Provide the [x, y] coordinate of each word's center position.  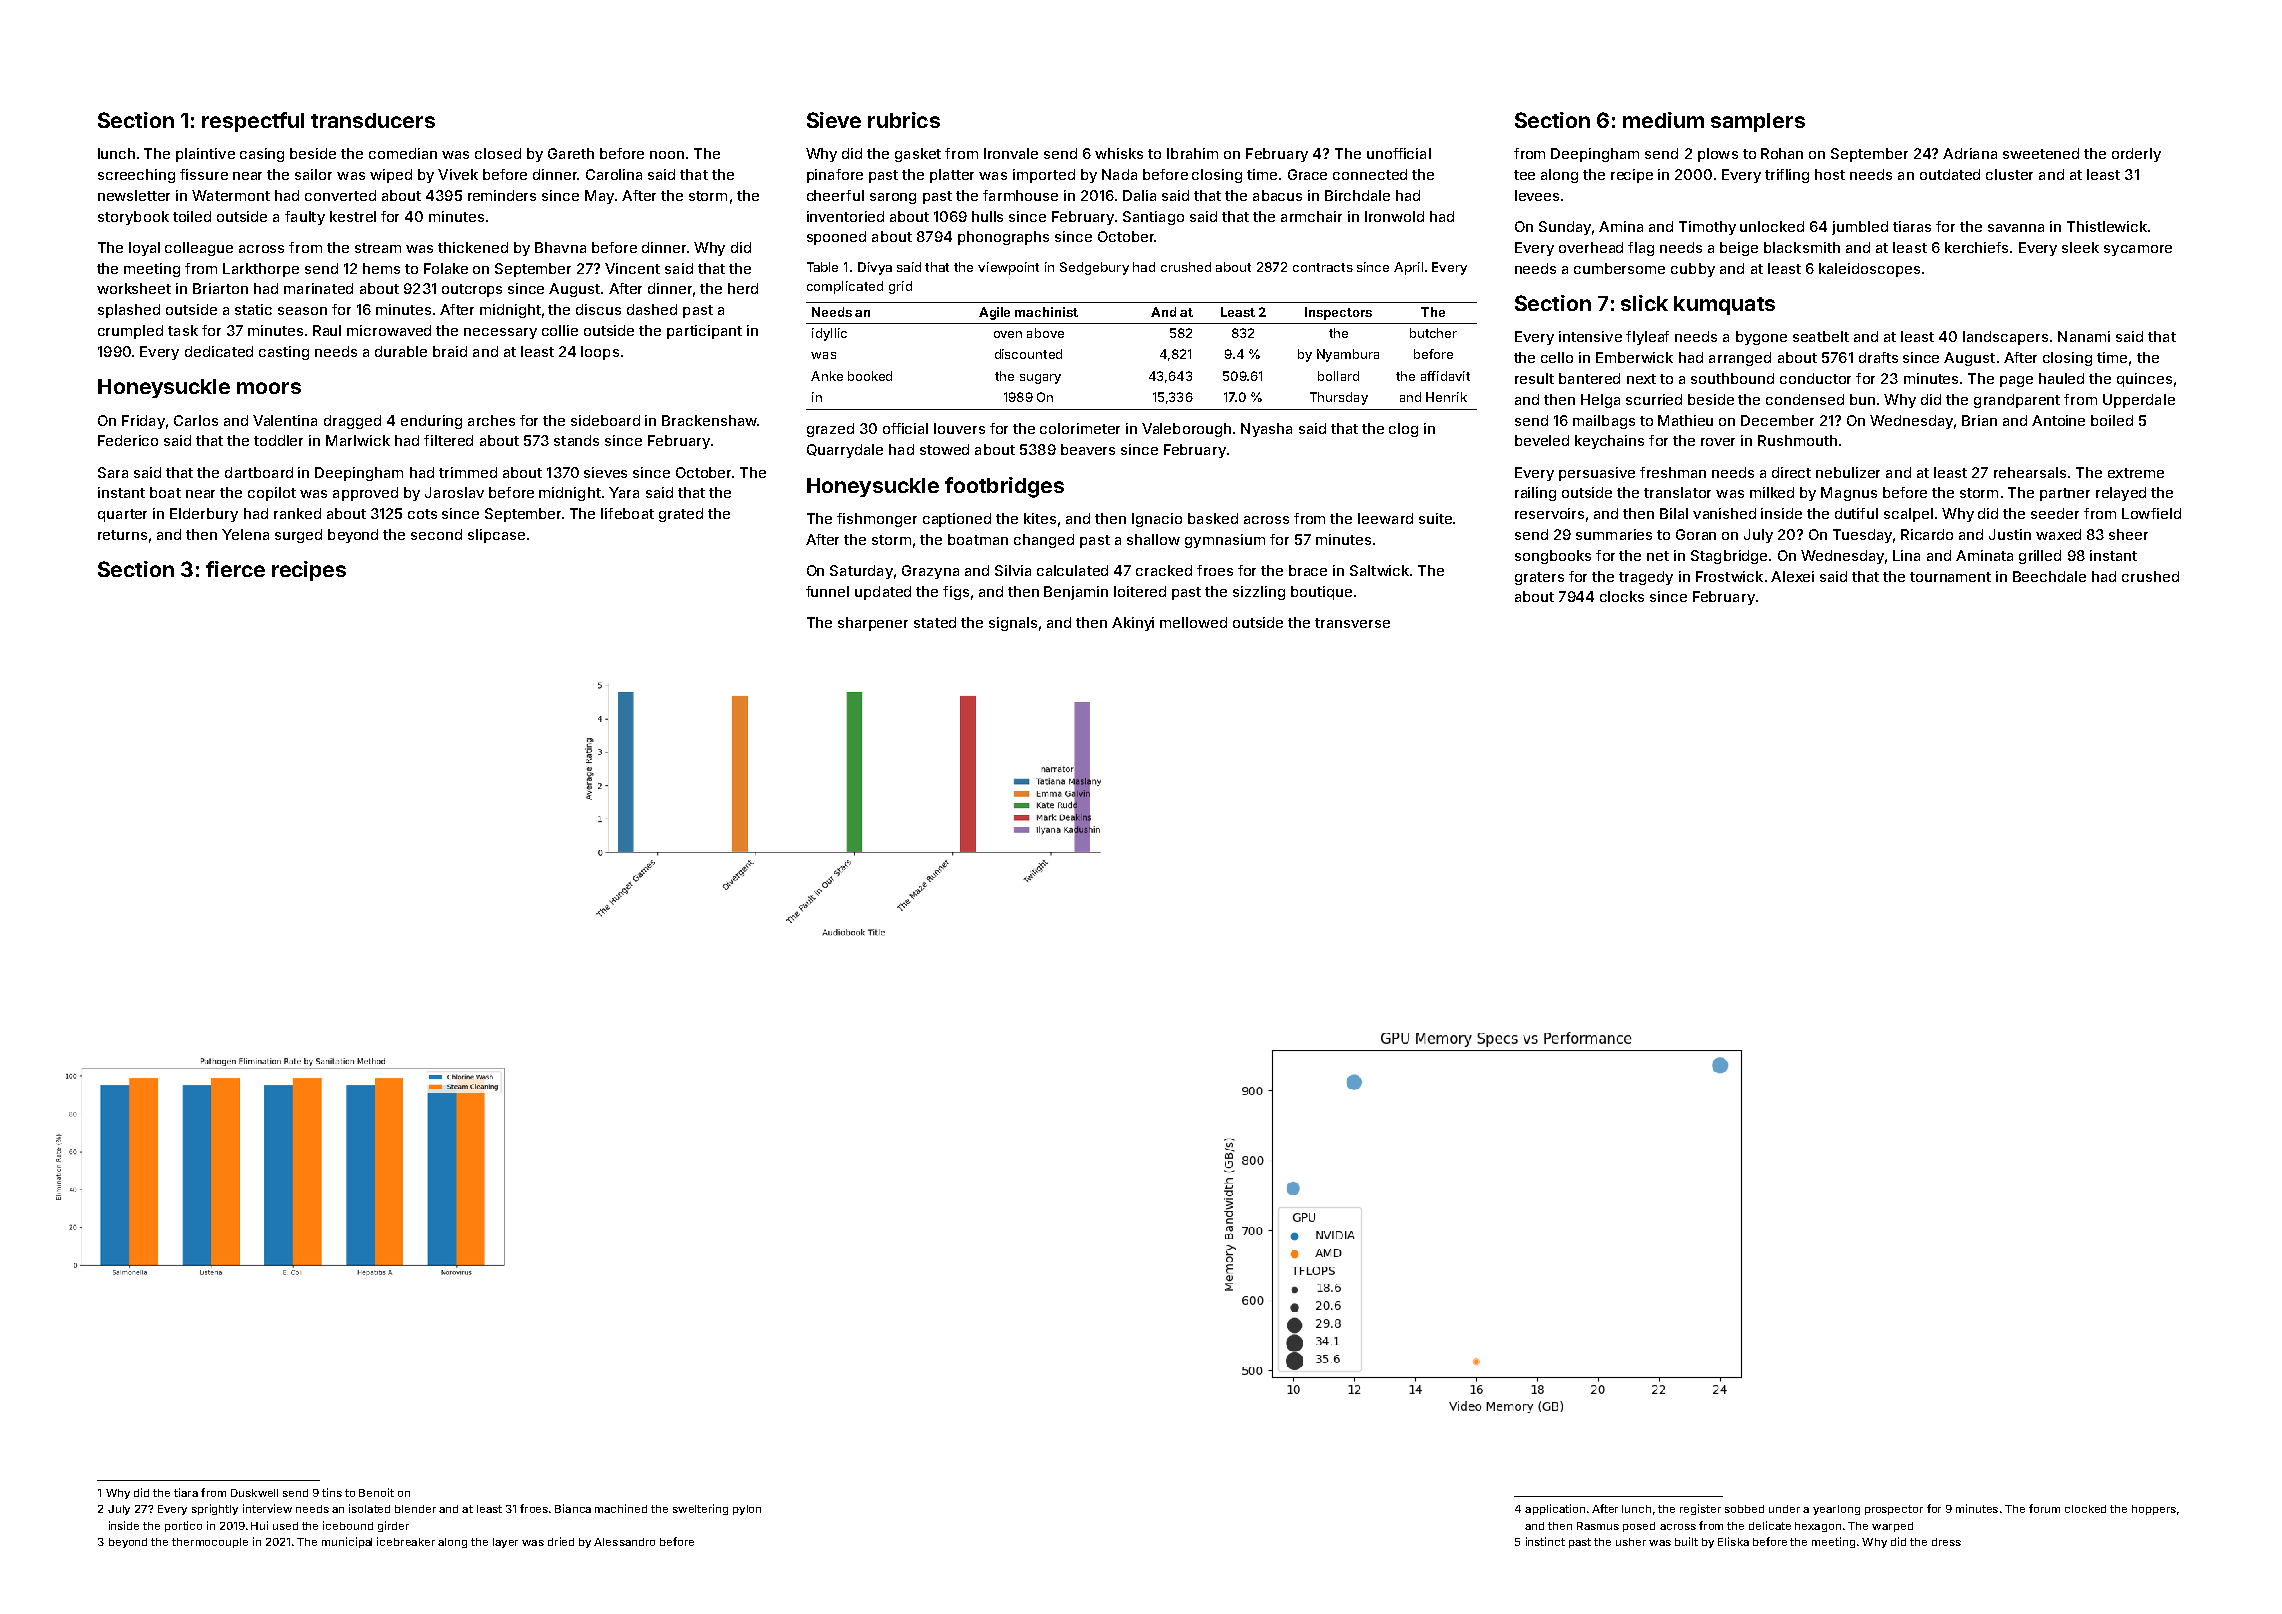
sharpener [873, 624]
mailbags [1604, 422]
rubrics [904, 120]
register [1700, 1509]
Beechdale [2049, 576]
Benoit [376, 1492]
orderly [2136, 155]
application [1555, 1509]
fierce [235, 569]
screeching [136, 176]
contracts [1323, 267]
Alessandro [624, 1542]
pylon [747, 1510]
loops [600, 353]
